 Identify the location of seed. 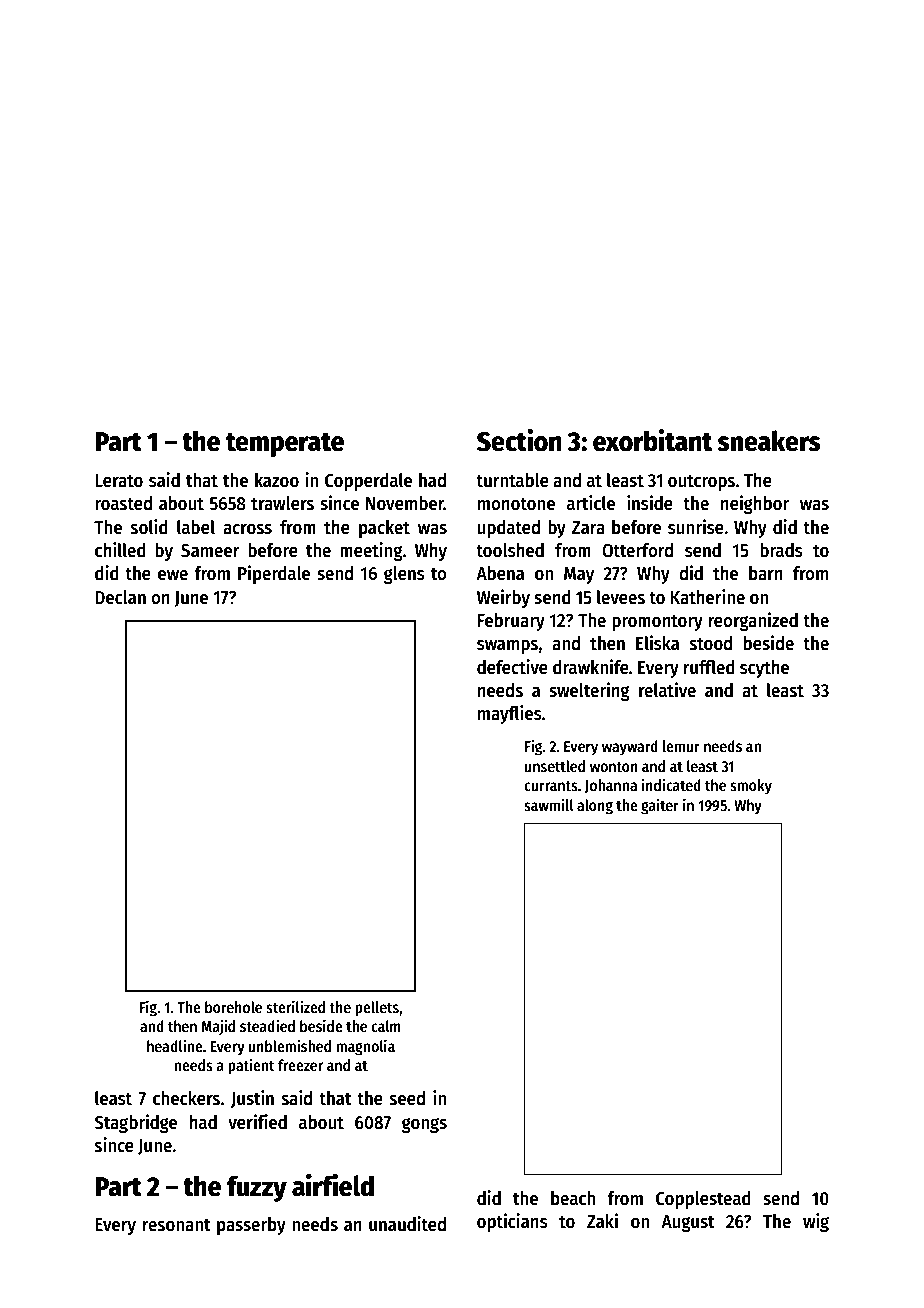
(407, 1098).
